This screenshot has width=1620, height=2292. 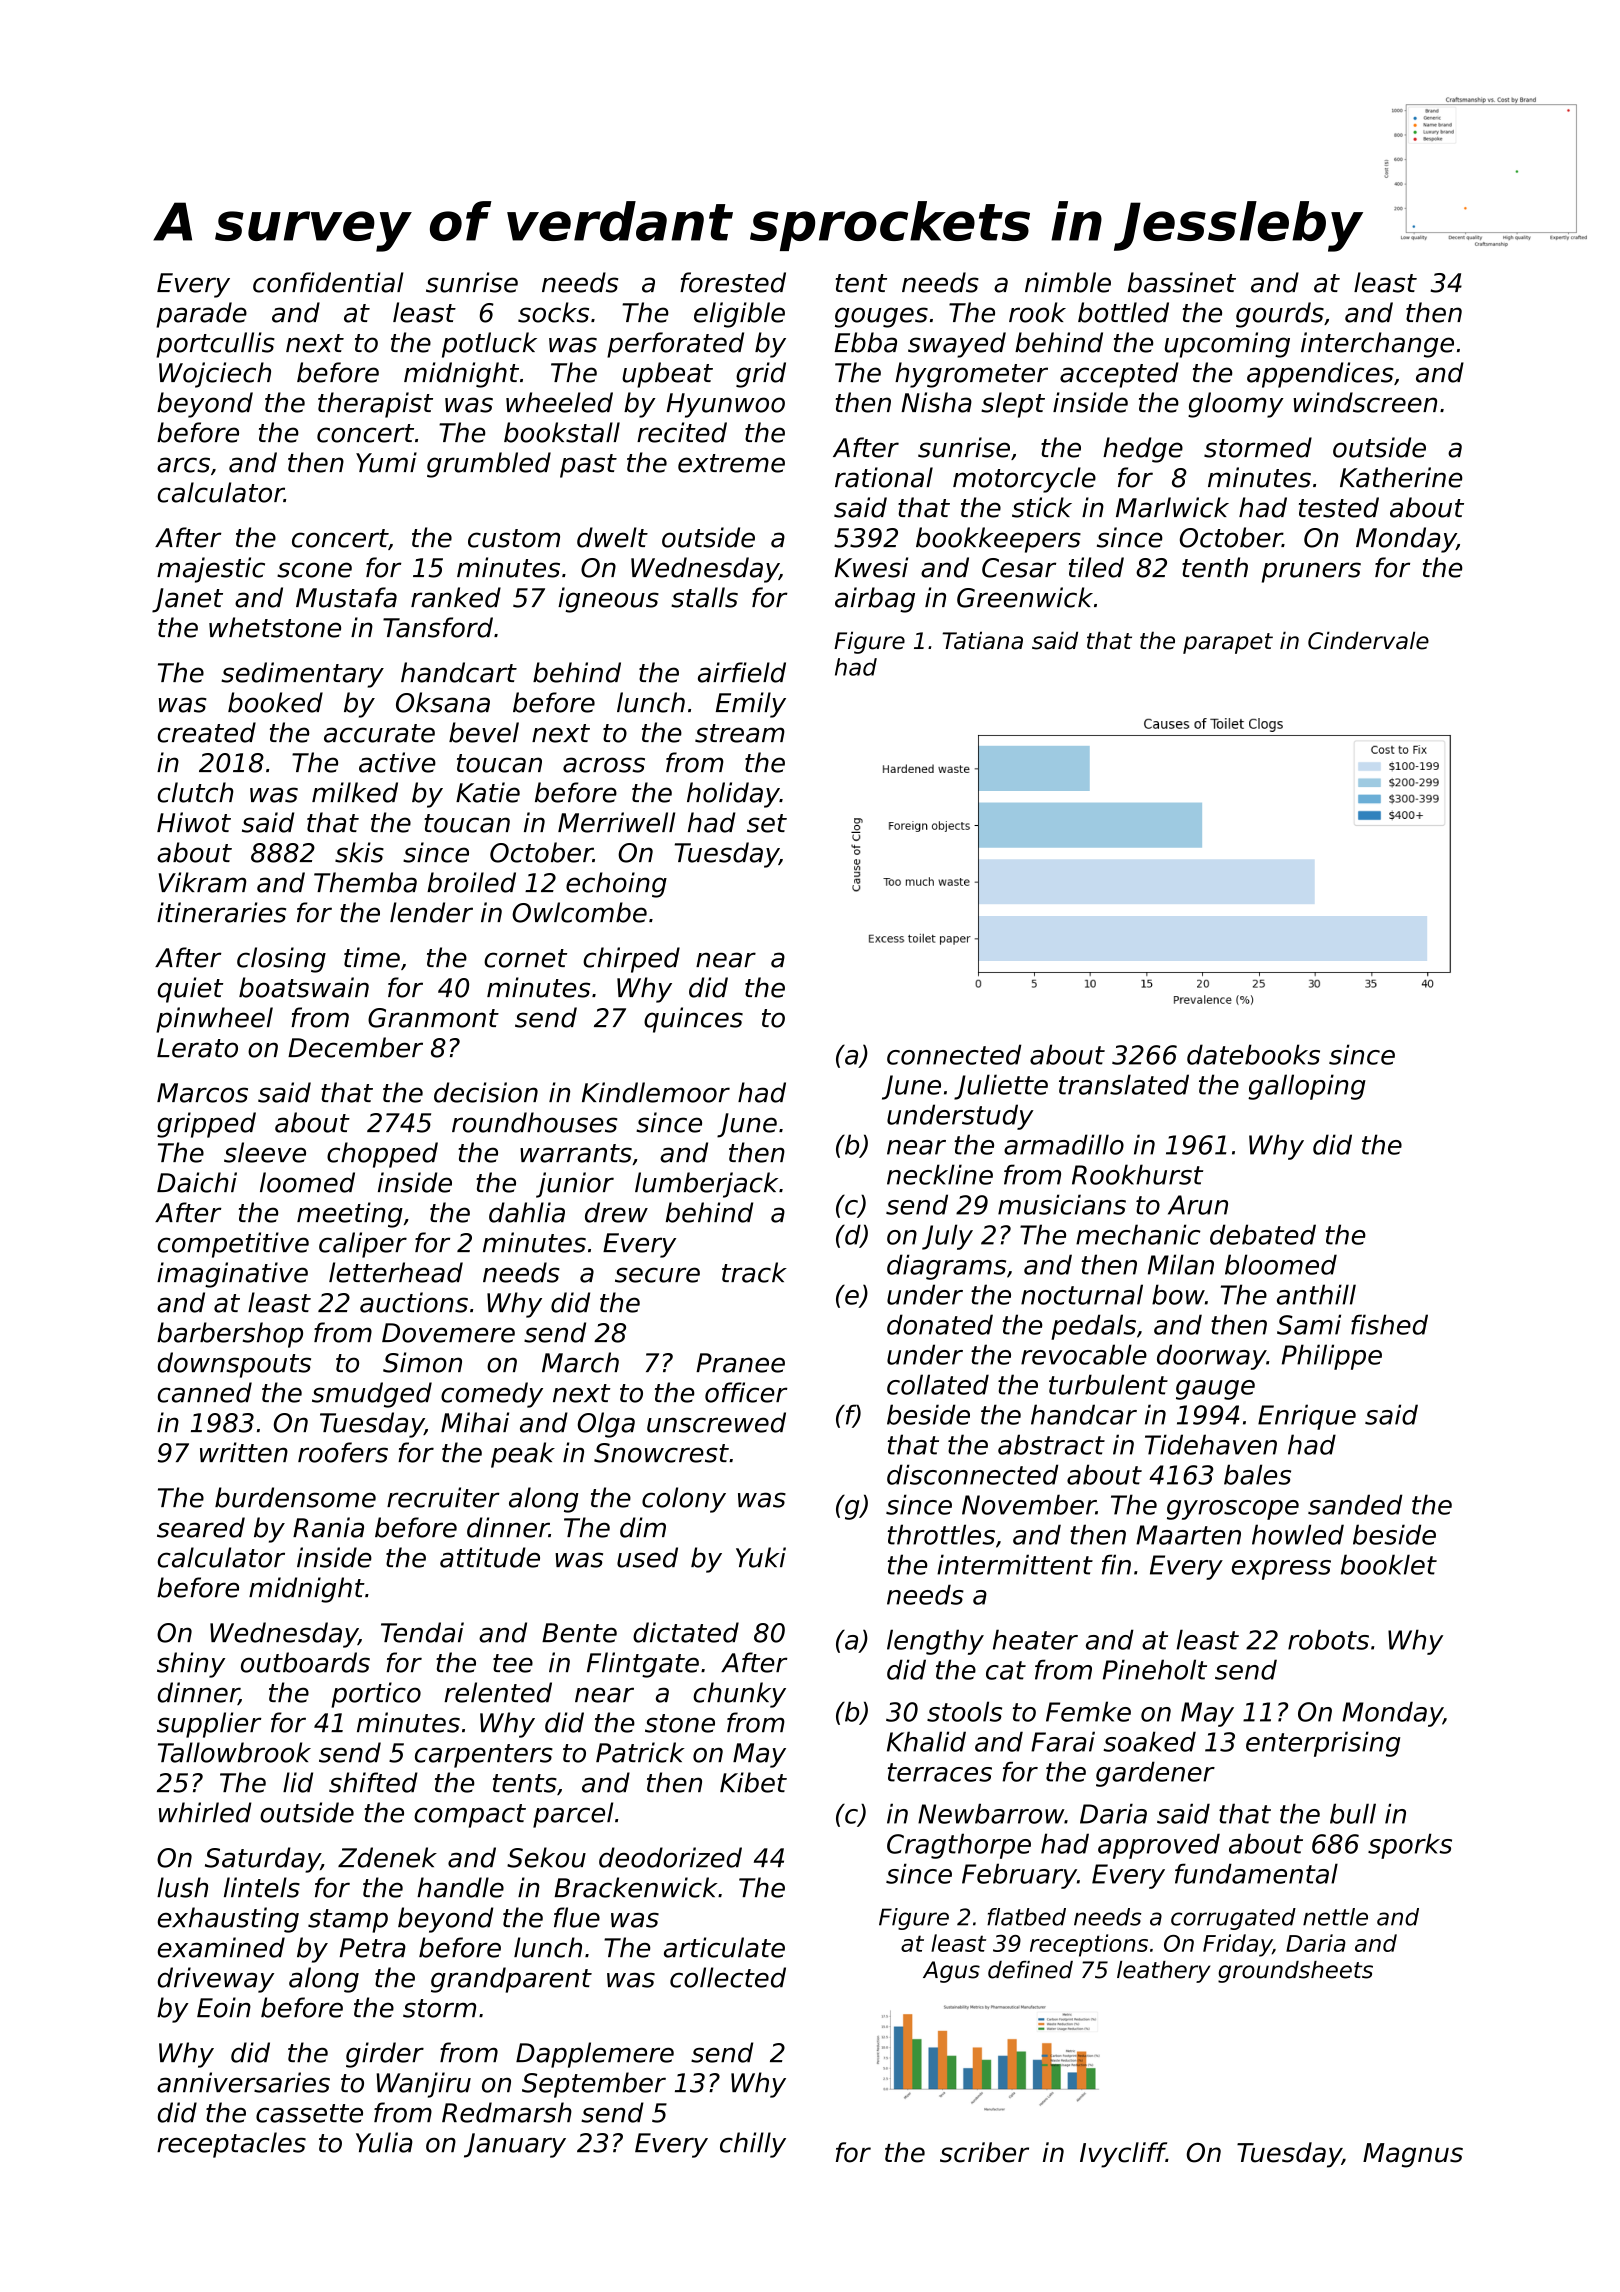 I want to click on diagrams, so click(x=946, y=1267).
